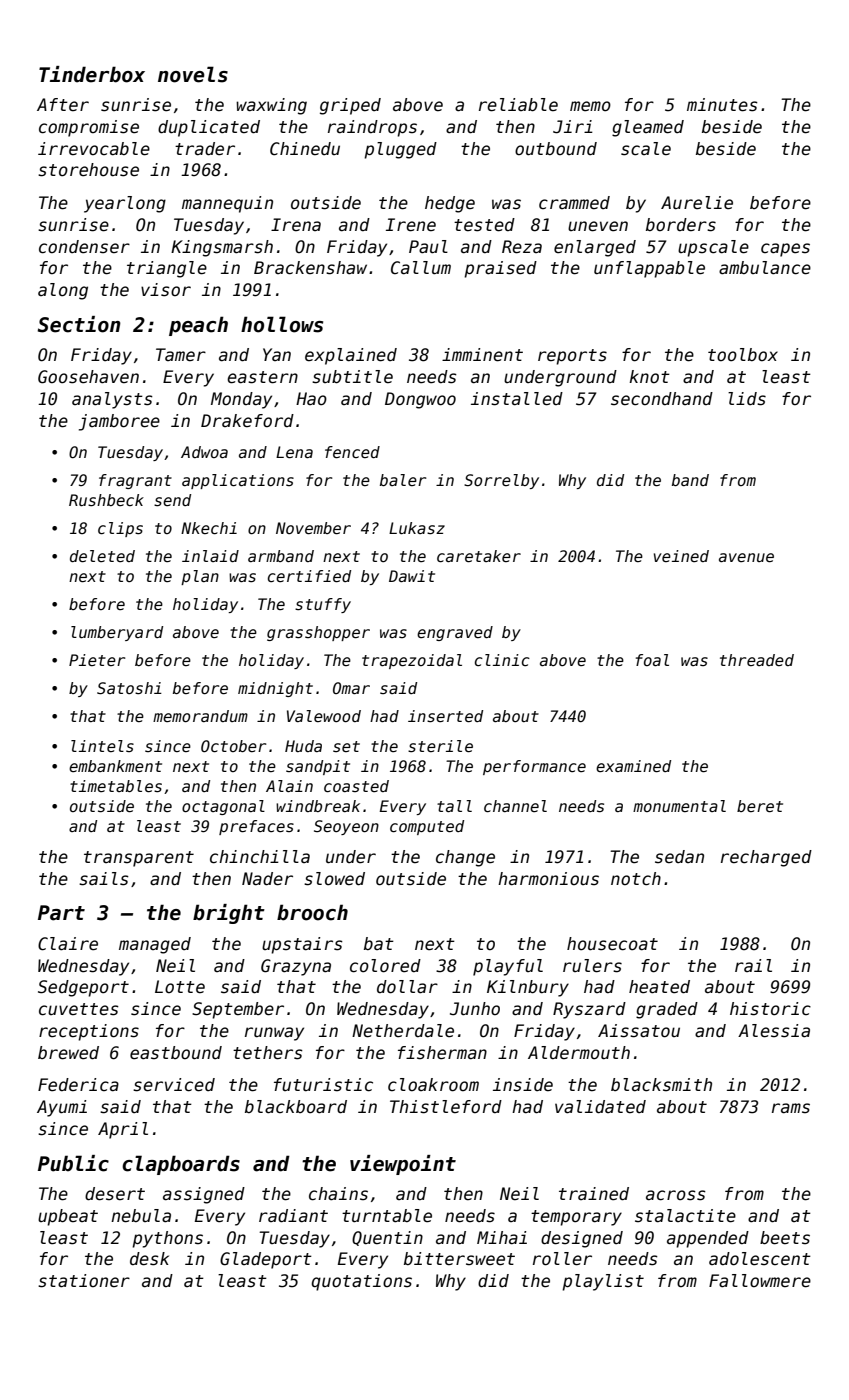 The width and height of the screenshot is (849, 1400). What do you see at coordinates (361, 1282) in the screenshot?
I see `quotations` at bounding box center [361, 1282].
